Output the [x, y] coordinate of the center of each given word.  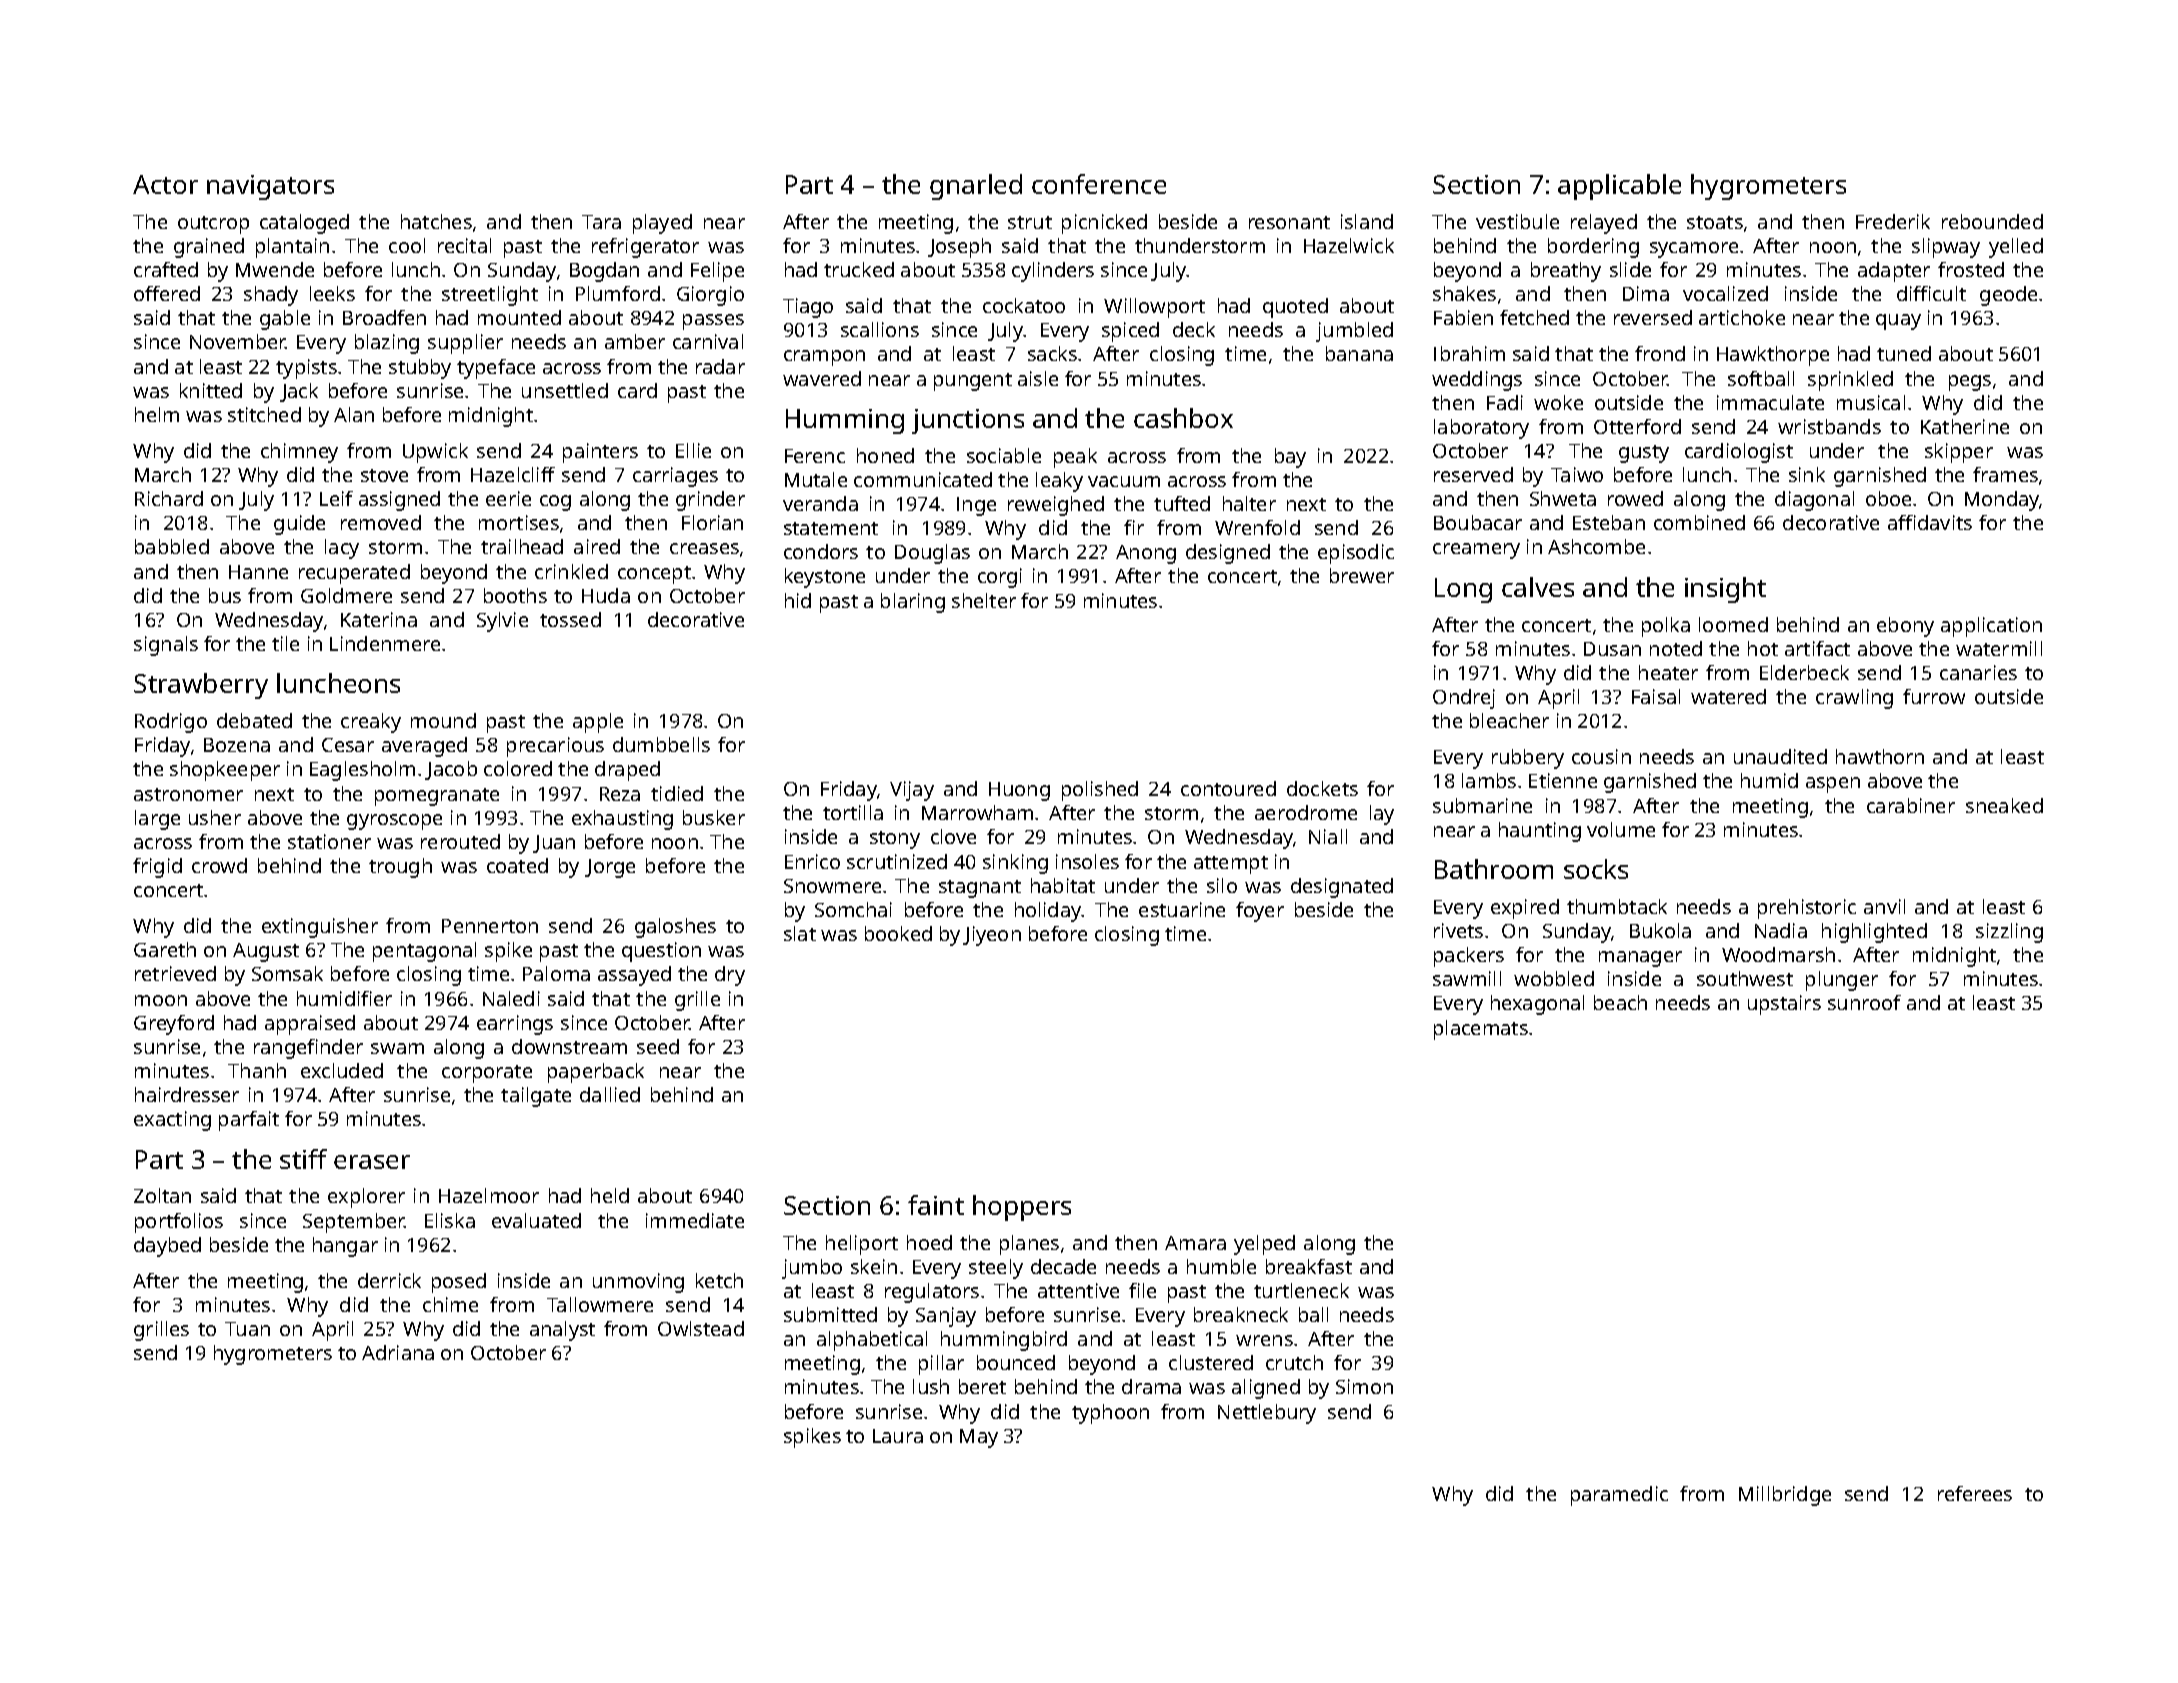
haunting [1540, 832]
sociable [1004, 455]
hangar [345, 1247]
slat [800, 933]
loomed [1733, 624]
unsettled [565, 390]
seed [658, 1046]
